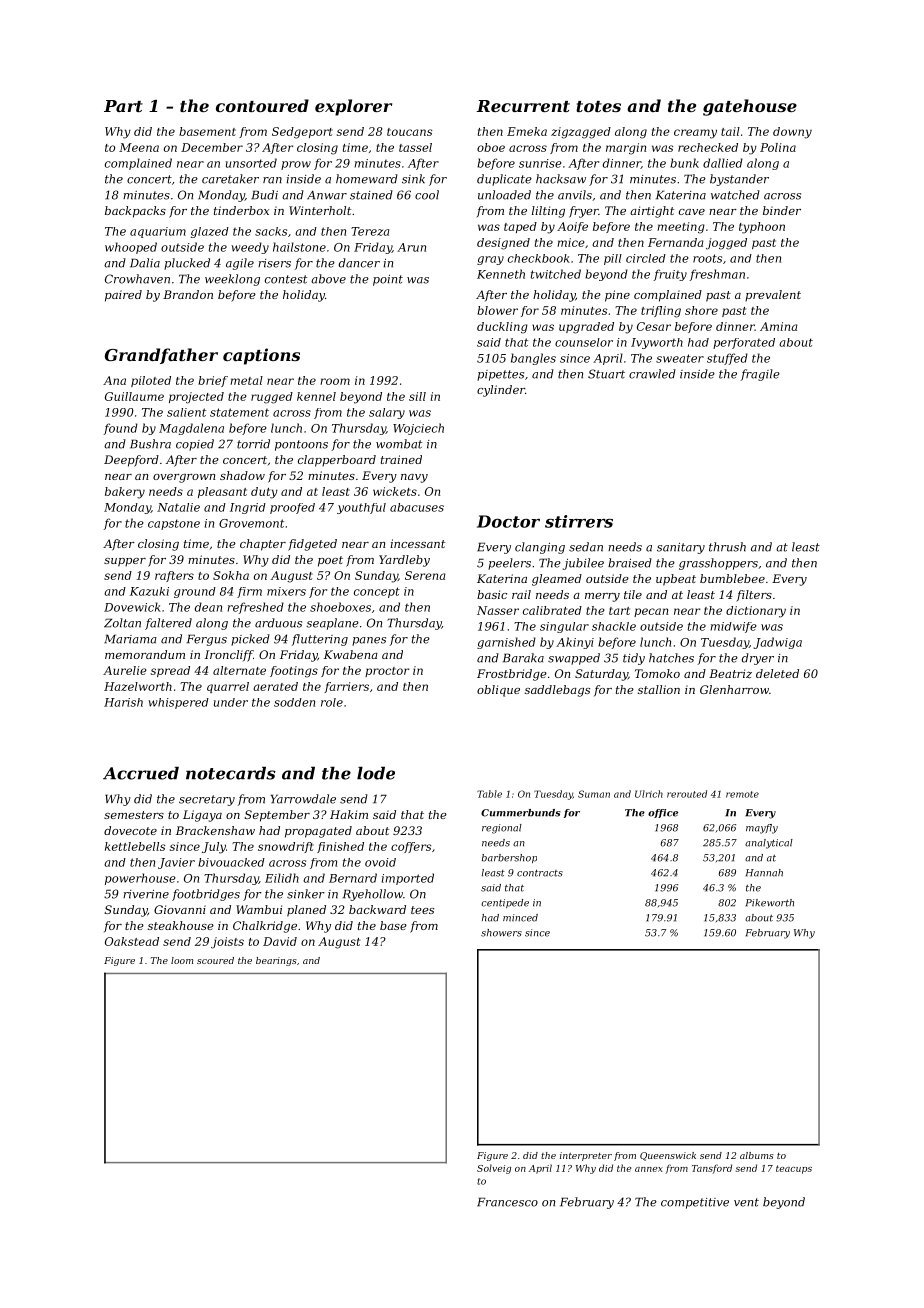  I want to click on oboe, so click(491, 147).
